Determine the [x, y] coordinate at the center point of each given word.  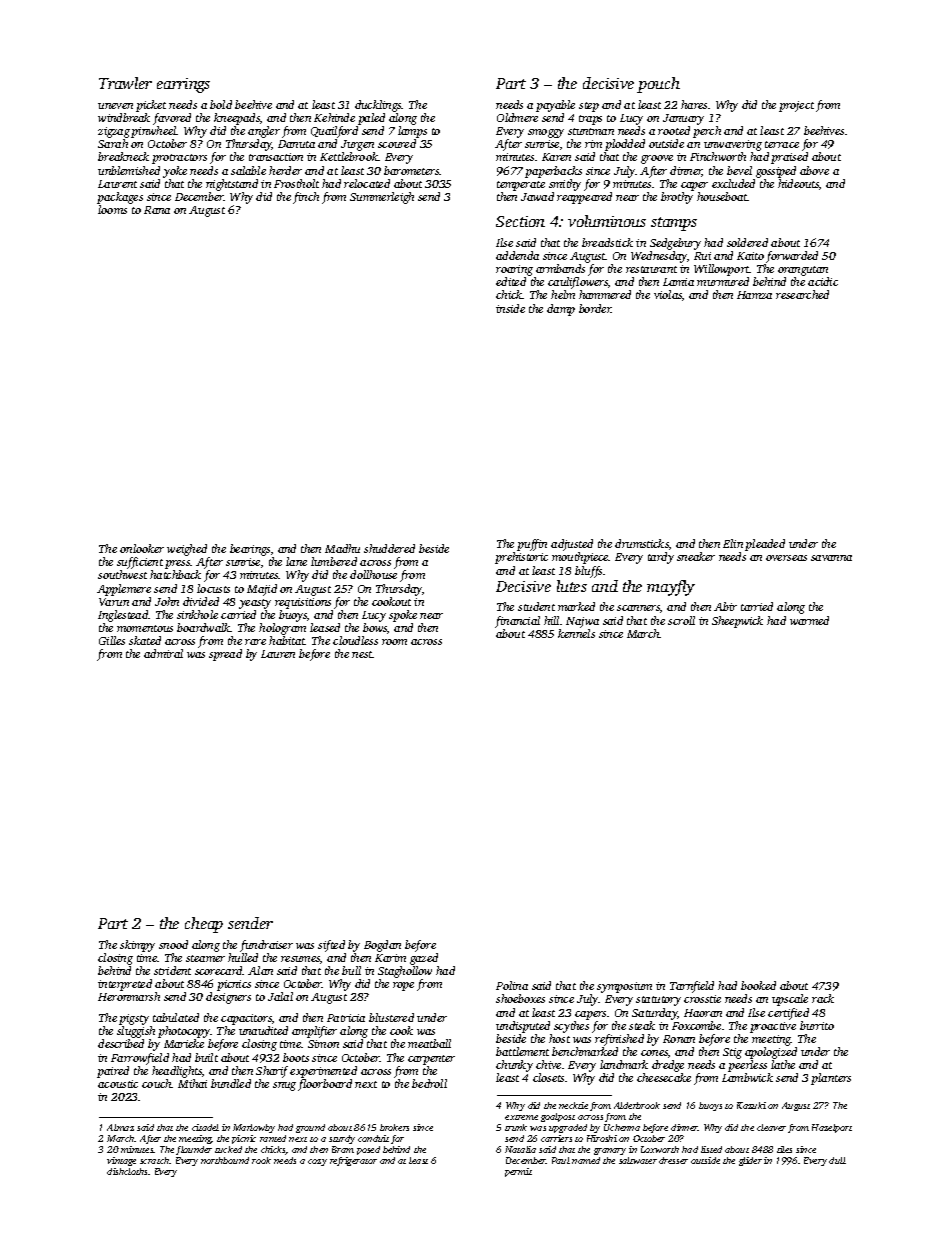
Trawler [125, 83]
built [206, 1057]
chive [548, 1064]
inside [510, 308]
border [595, 308]
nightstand [232, 185]
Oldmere [517, 117]
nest [362, 654]
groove [657, 159]
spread [225, 655]
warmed [809, 620]
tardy [661, 558]
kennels [576, 633]
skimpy [137, 946]
